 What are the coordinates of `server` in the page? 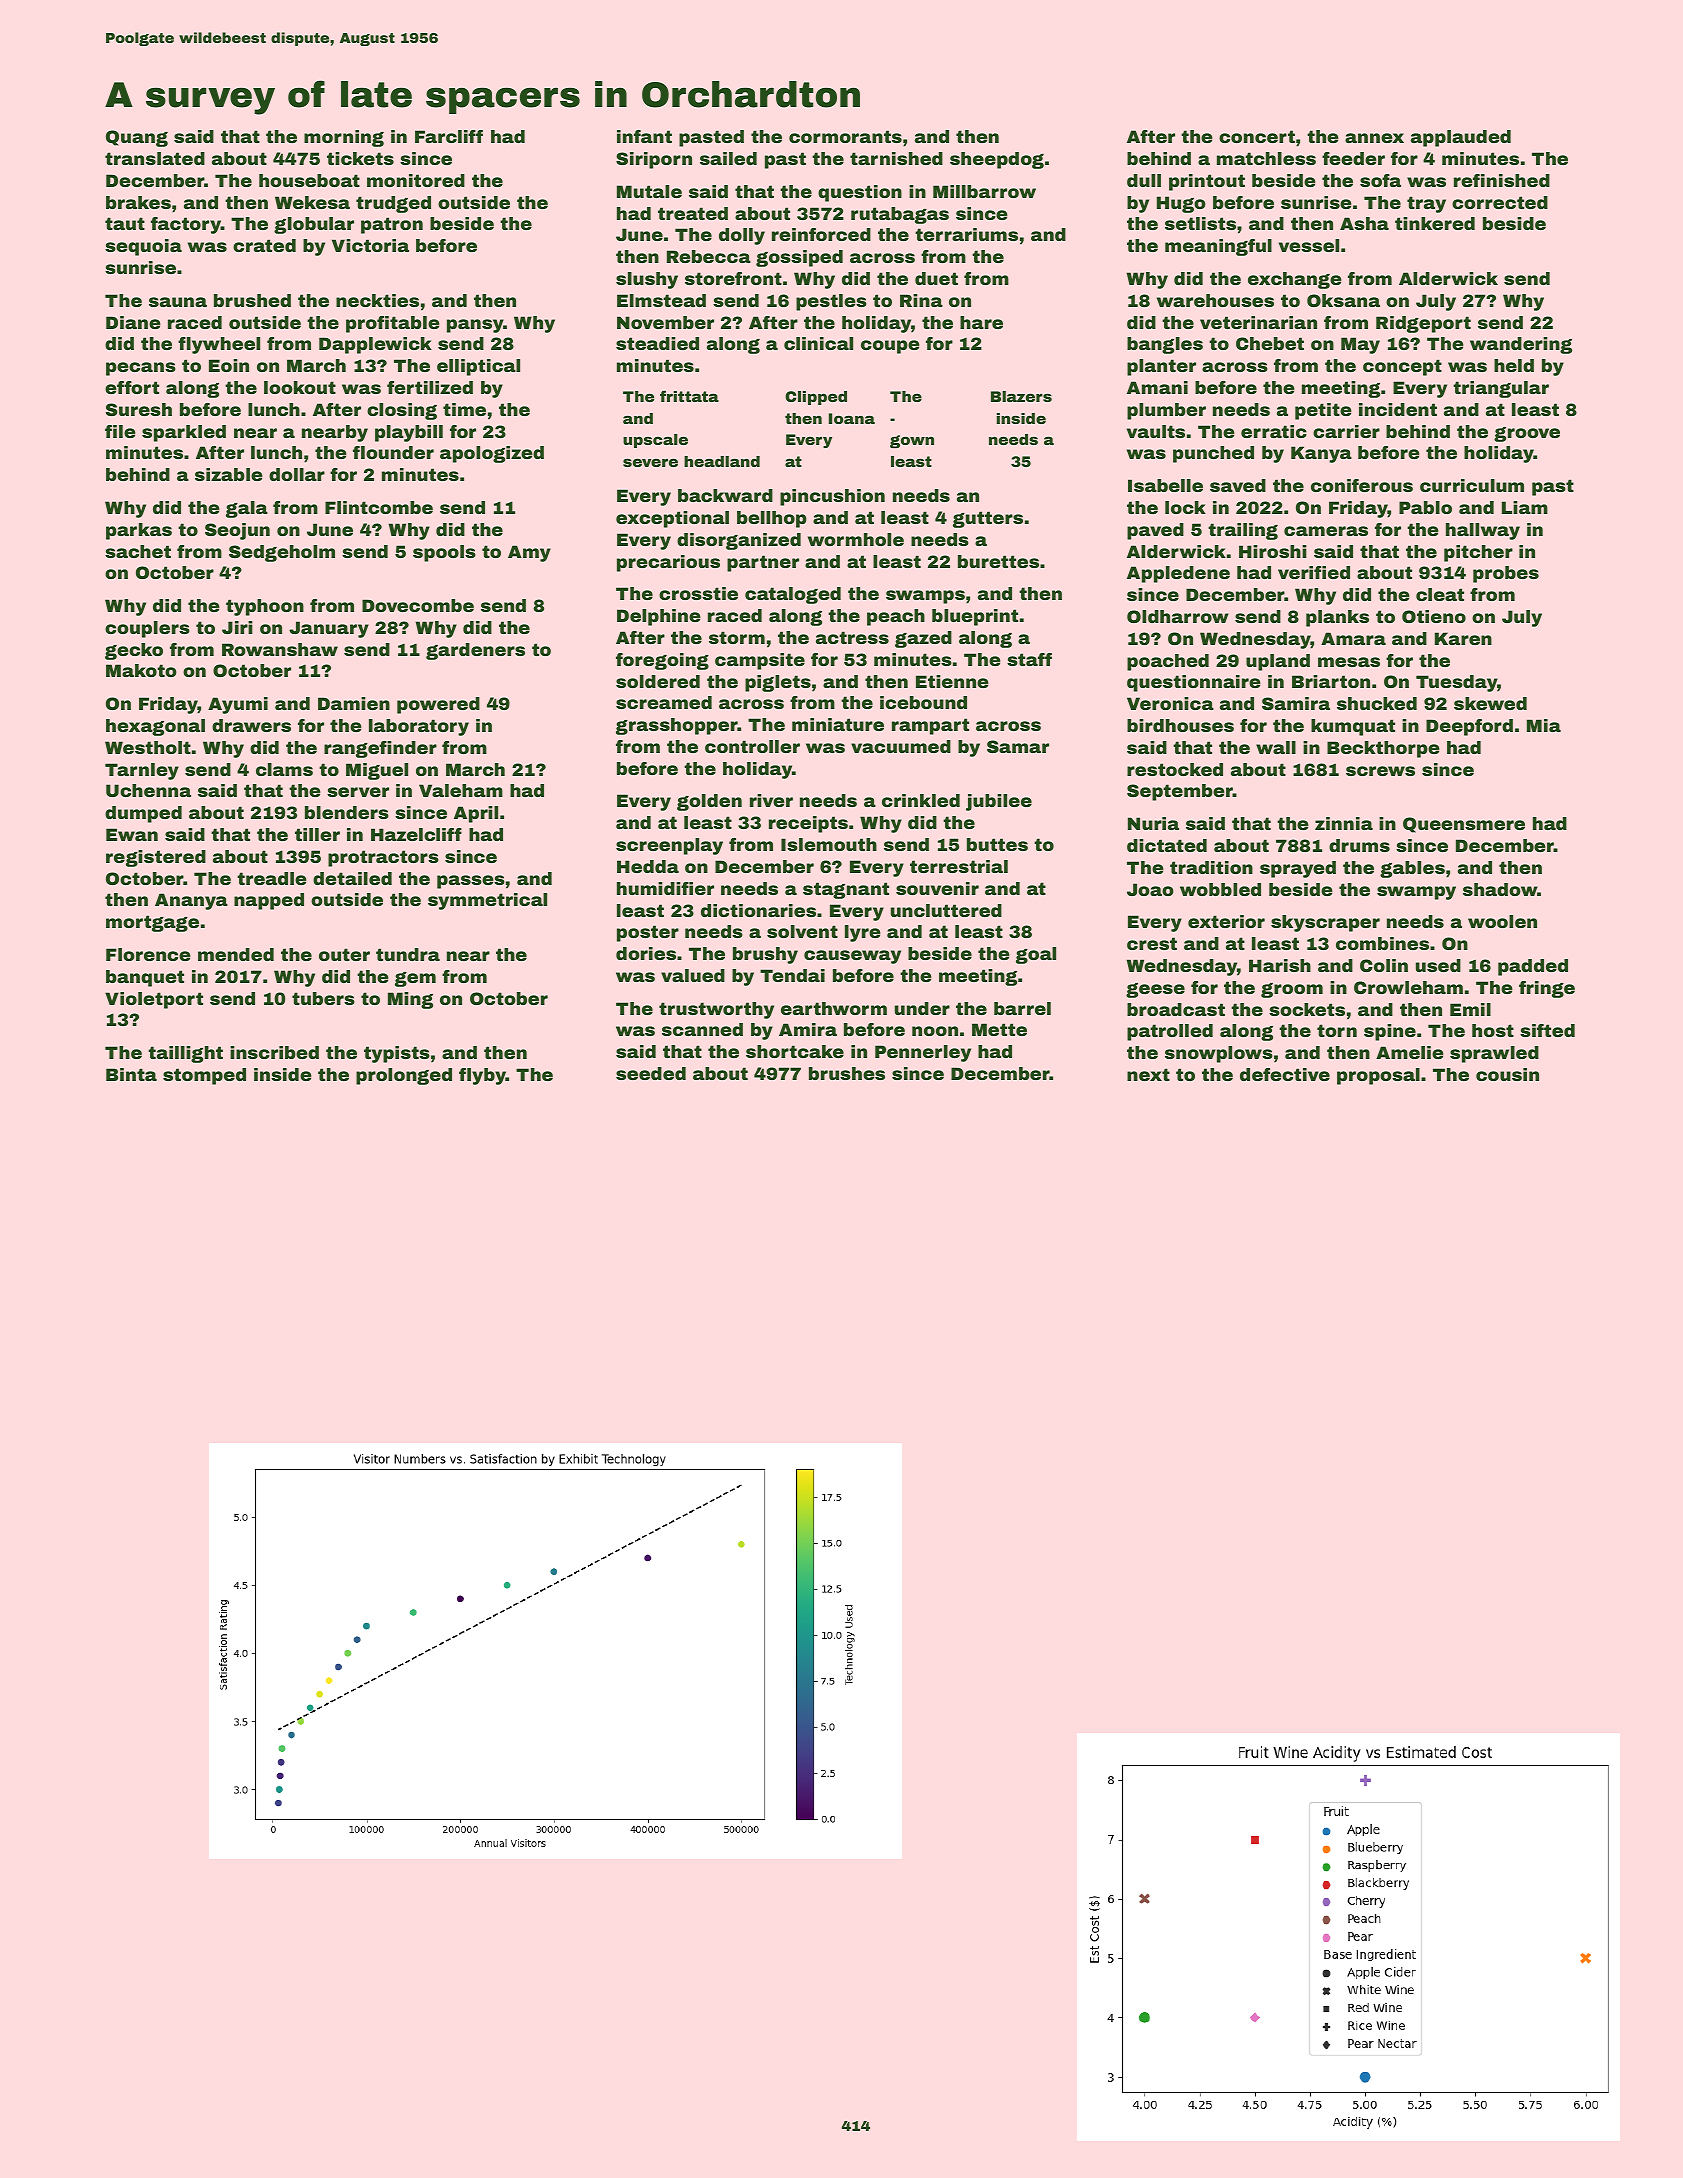 It's located at (358, 792).
